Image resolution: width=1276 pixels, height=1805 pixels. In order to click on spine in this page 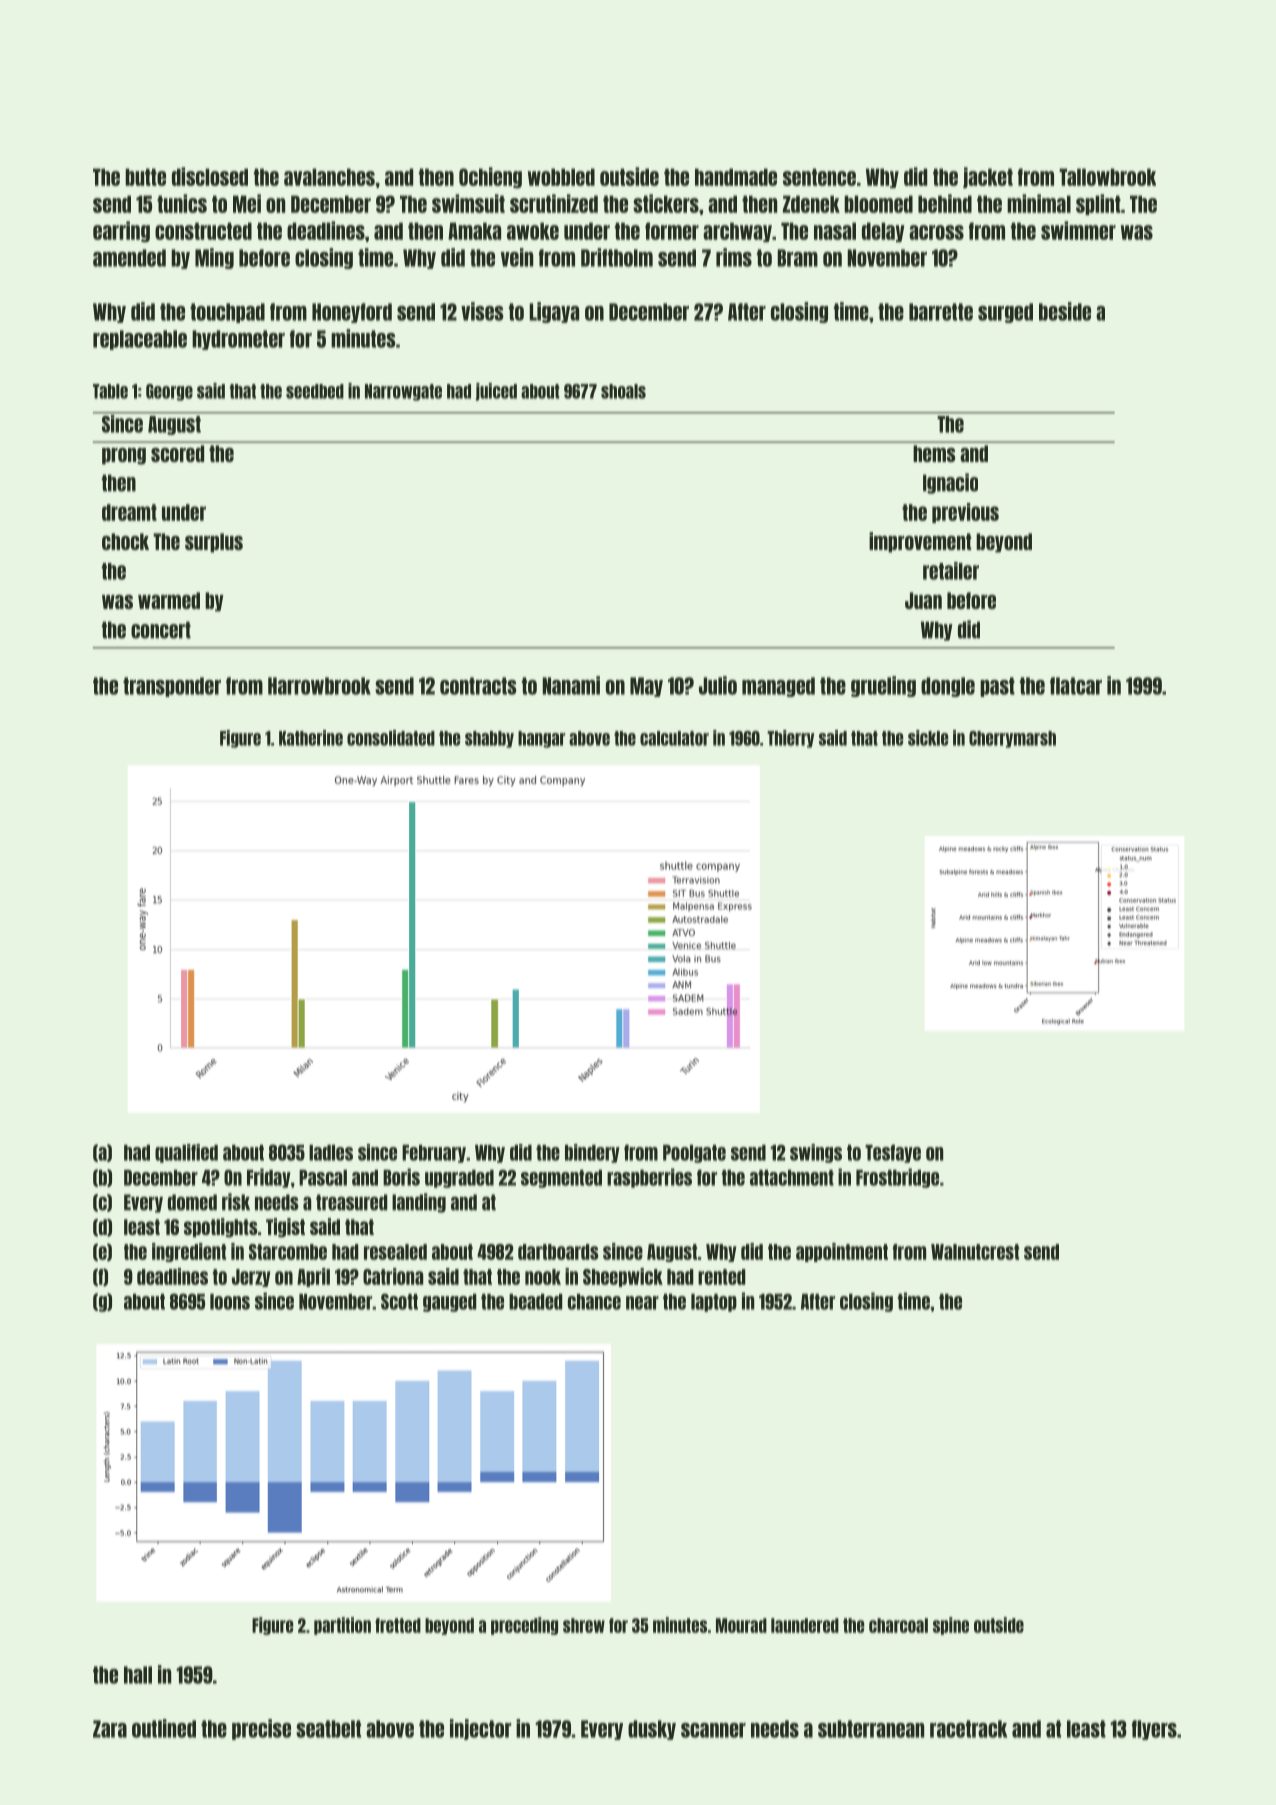, I will do `click(951, 1626)`.
